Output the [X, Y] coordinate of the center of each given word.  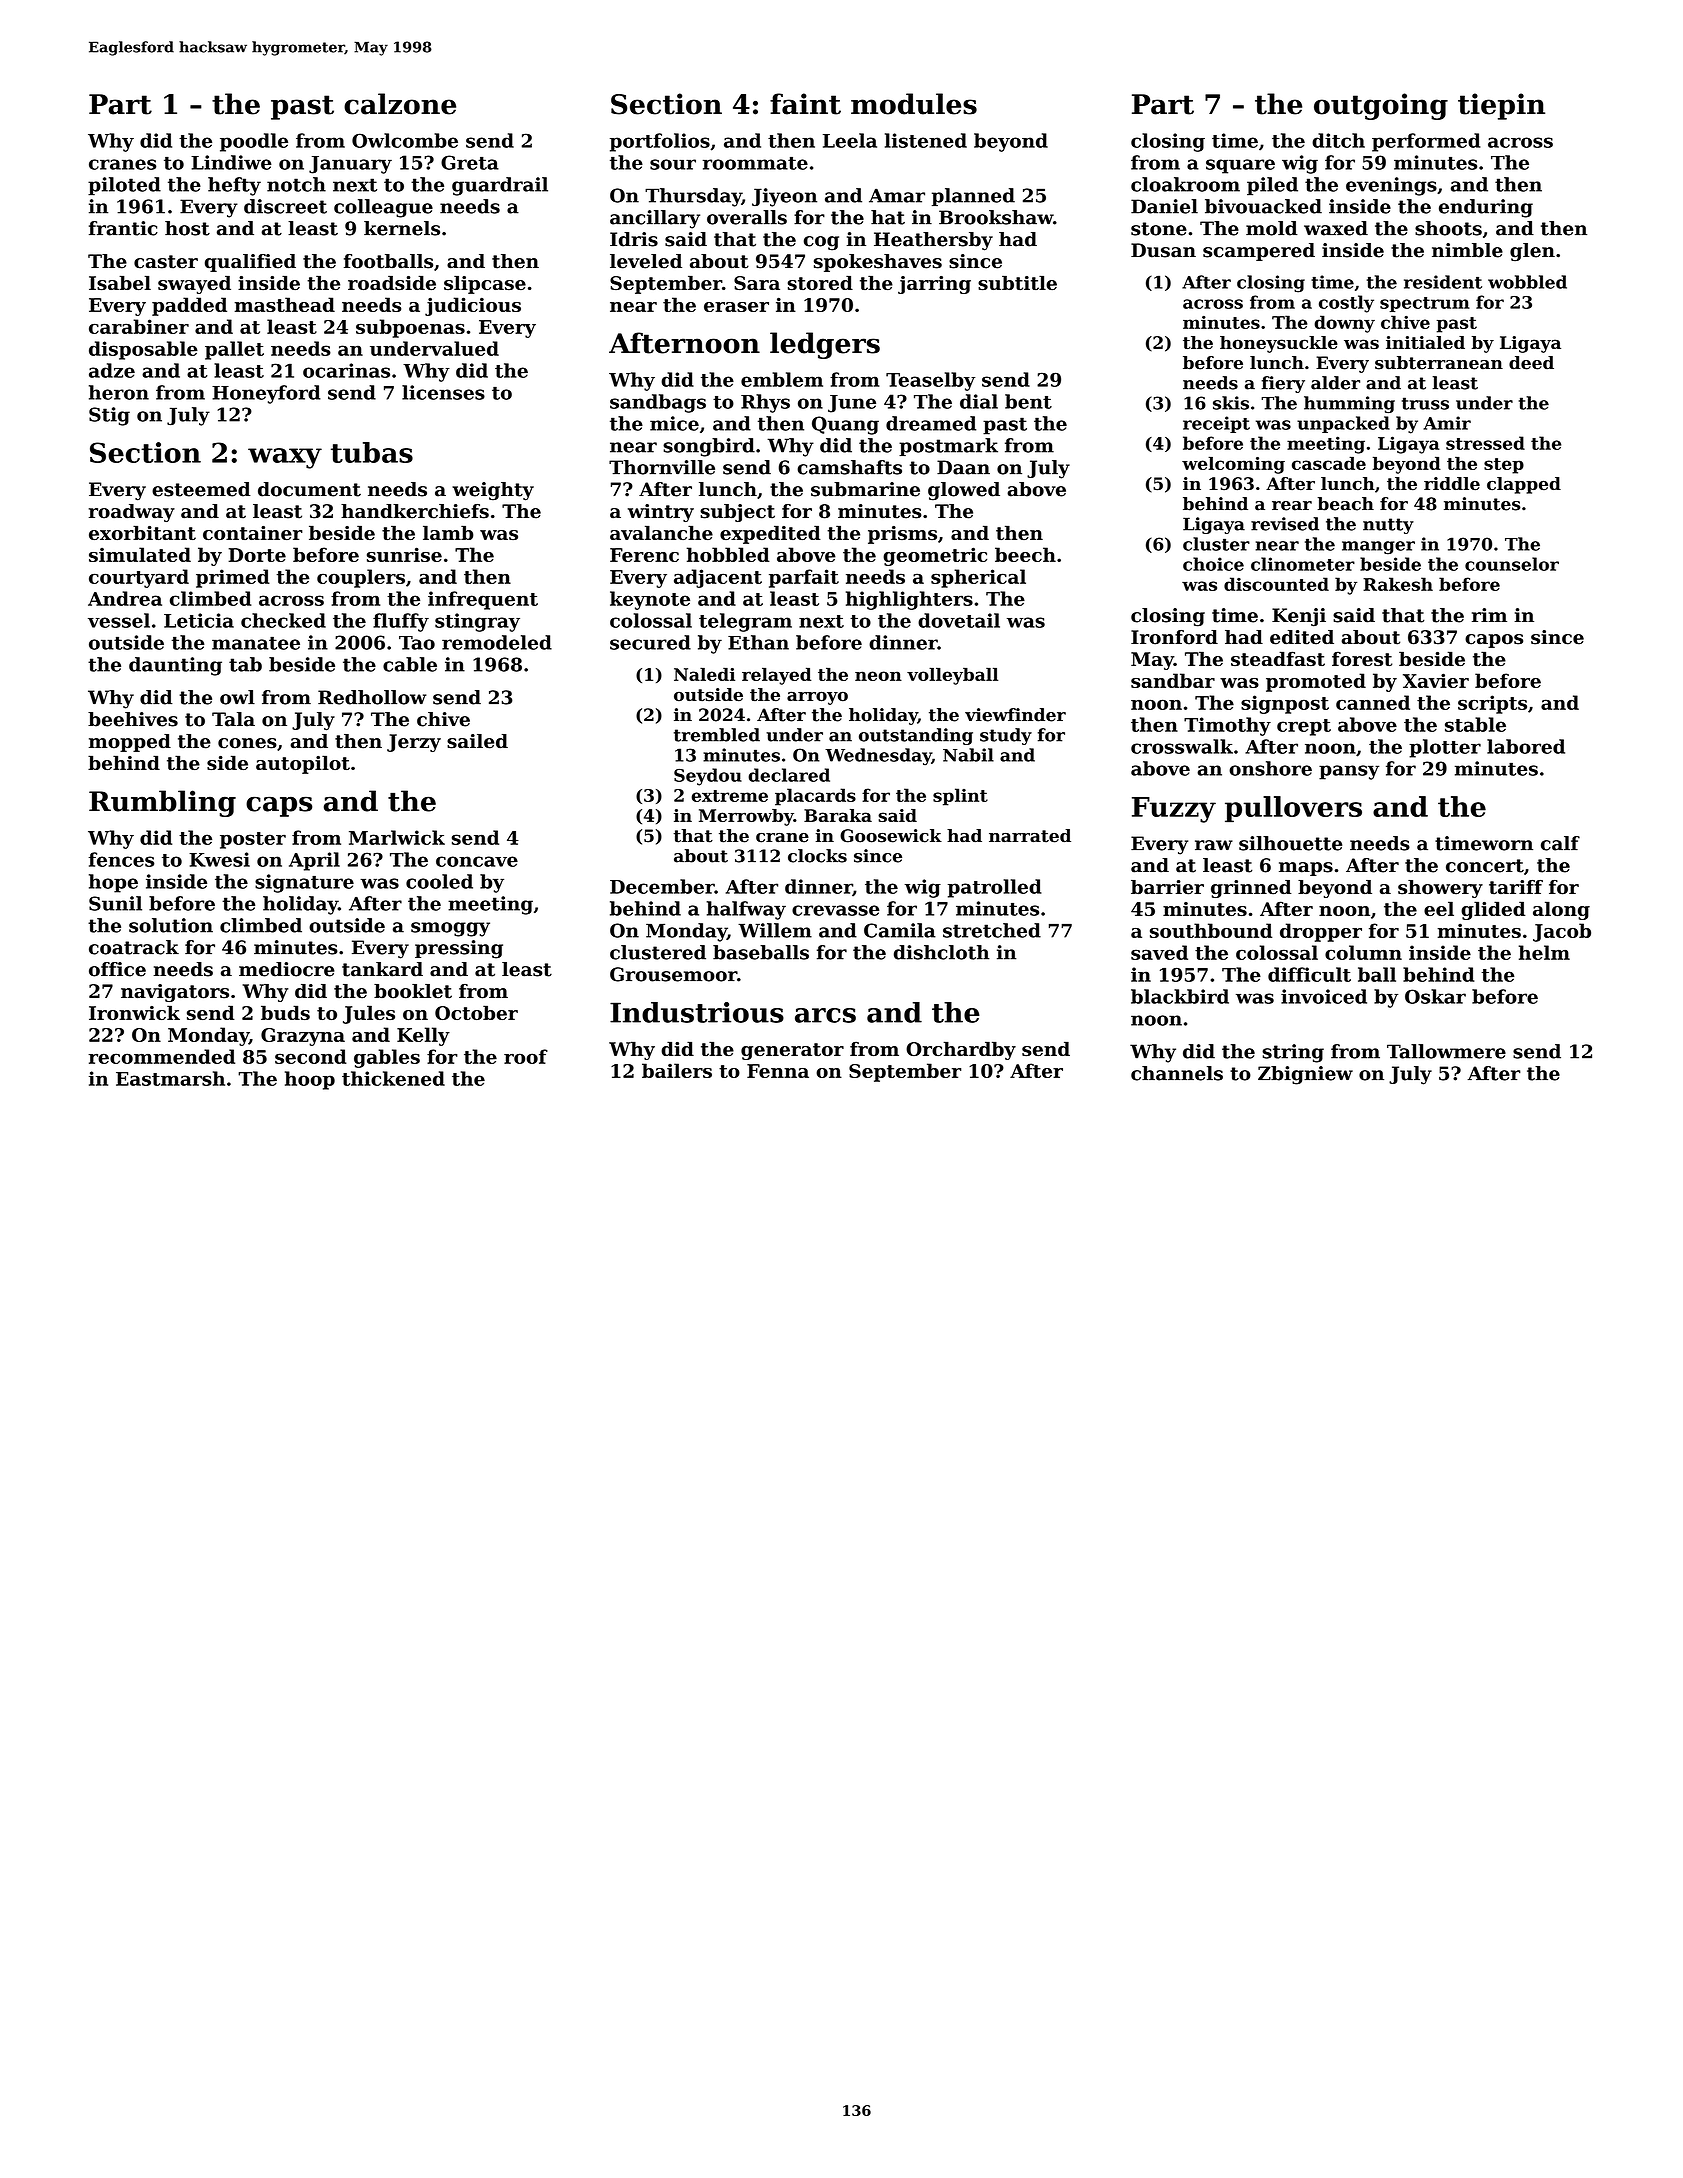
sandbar [1173, 680]
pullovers [1293, 809]
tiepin [1501, 106]
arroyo [817, 698]
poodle [254, 142]
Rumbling [162, 803]
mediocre [287, 969]
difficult [1309, 974]
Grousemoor [673, 974]
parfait [804, 578]
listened [926, 140]
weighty [493, 491]
